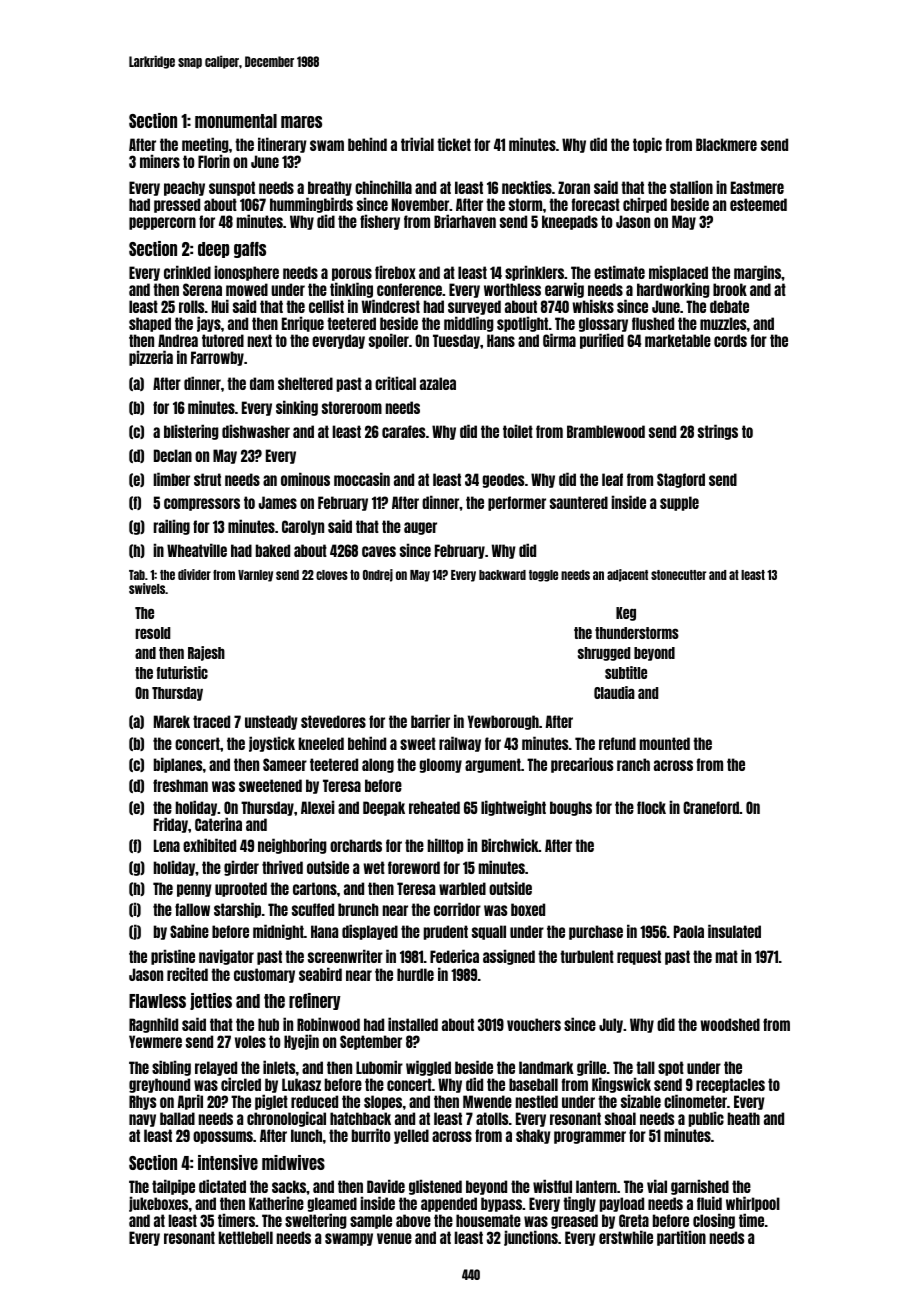  What do you see at coordinates (345, 956) in the screenshot?
I see `screenwriter` at bounding box center [345, 956].
